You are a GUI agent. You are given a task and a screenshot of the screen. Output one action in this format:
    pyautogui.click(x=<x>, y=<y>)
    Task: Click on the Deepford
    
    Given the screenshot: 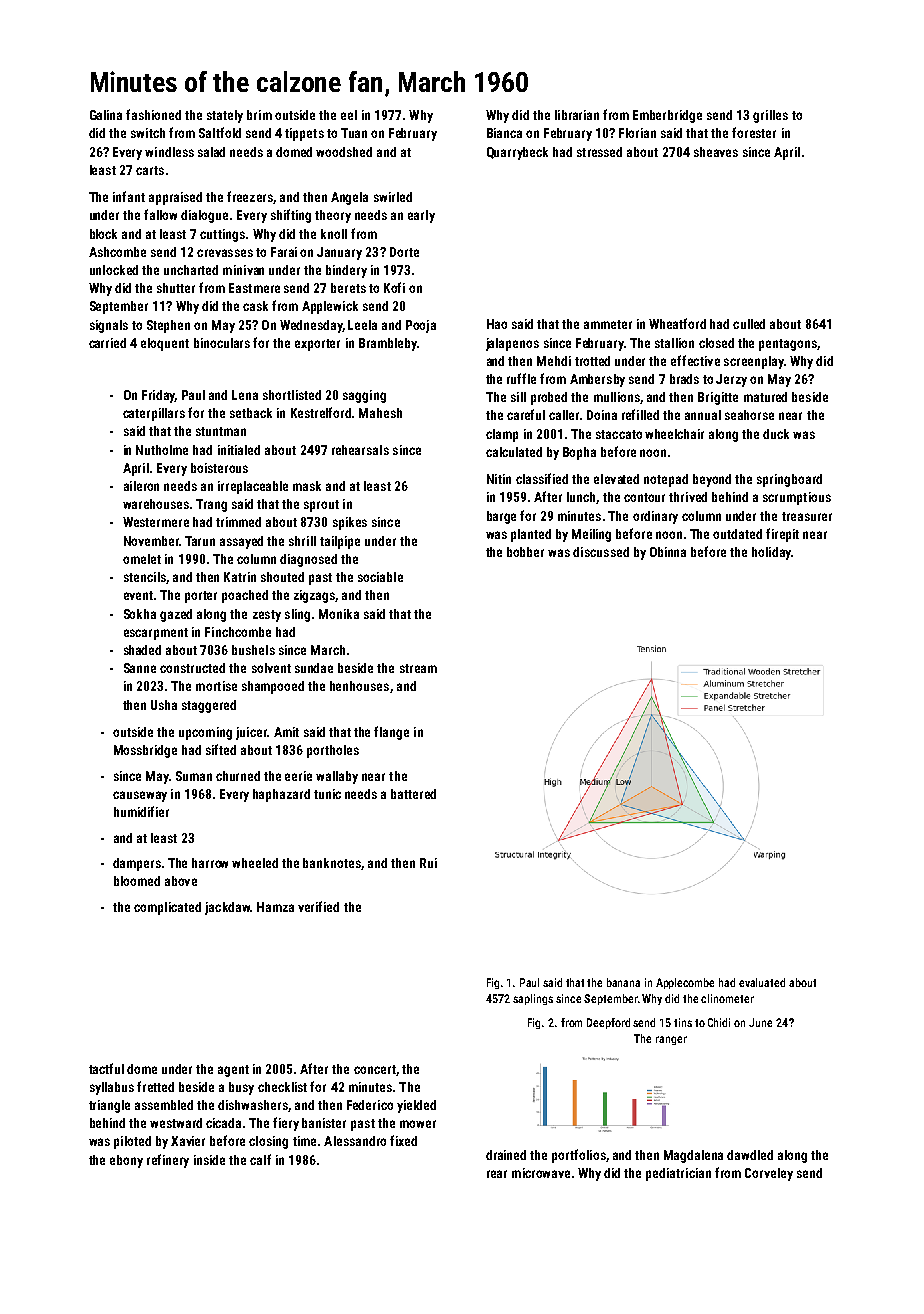 What is the action you would take?
    pyautogui.click(x=608, y=1023)
